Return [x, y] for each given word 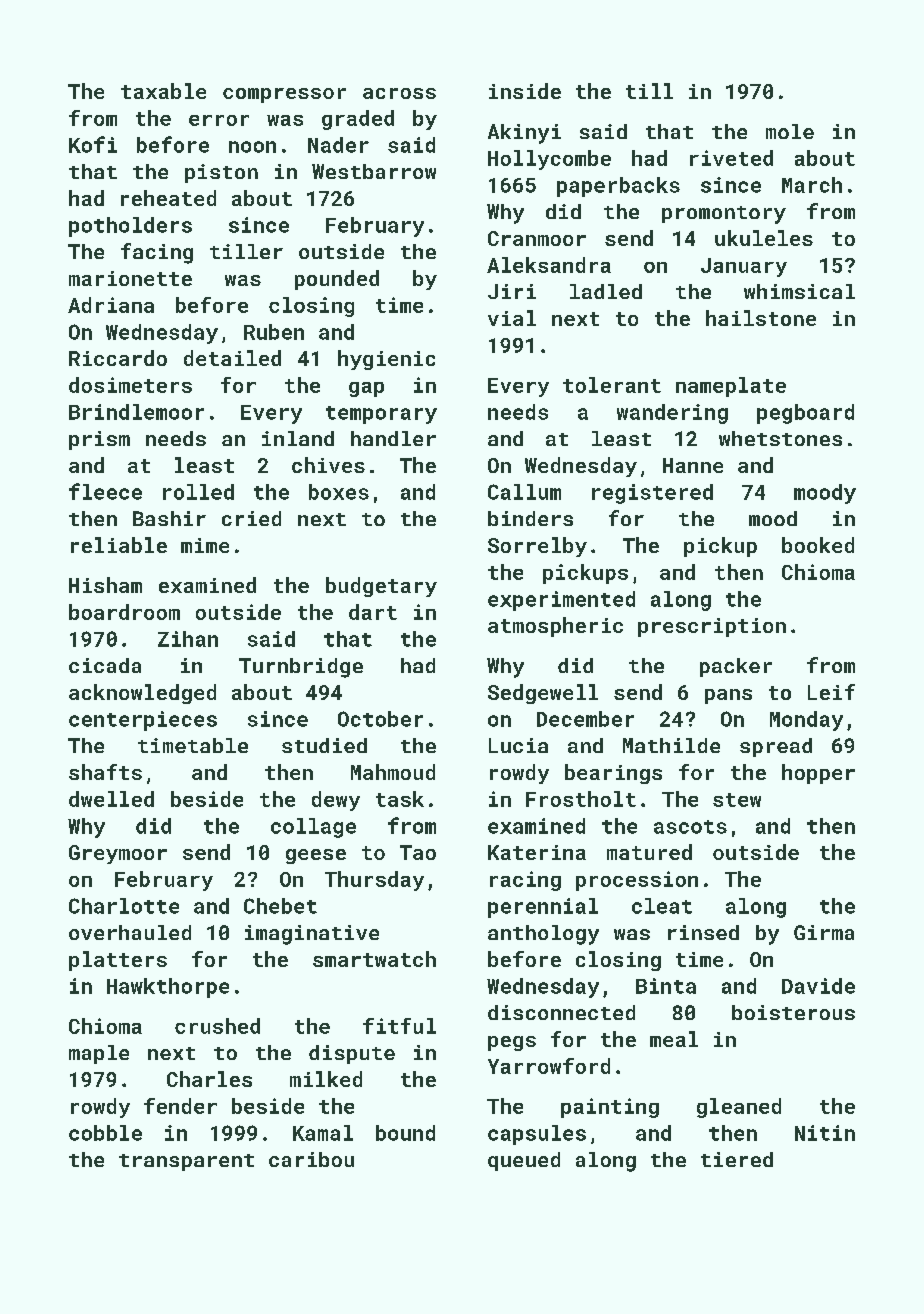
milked [326, 1079]
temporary [381, 415]
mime [205, 545]
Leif [831, 692]
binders [530, 518]
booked [818, 545]
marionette [130, 278]
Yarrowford [549, 1066]
